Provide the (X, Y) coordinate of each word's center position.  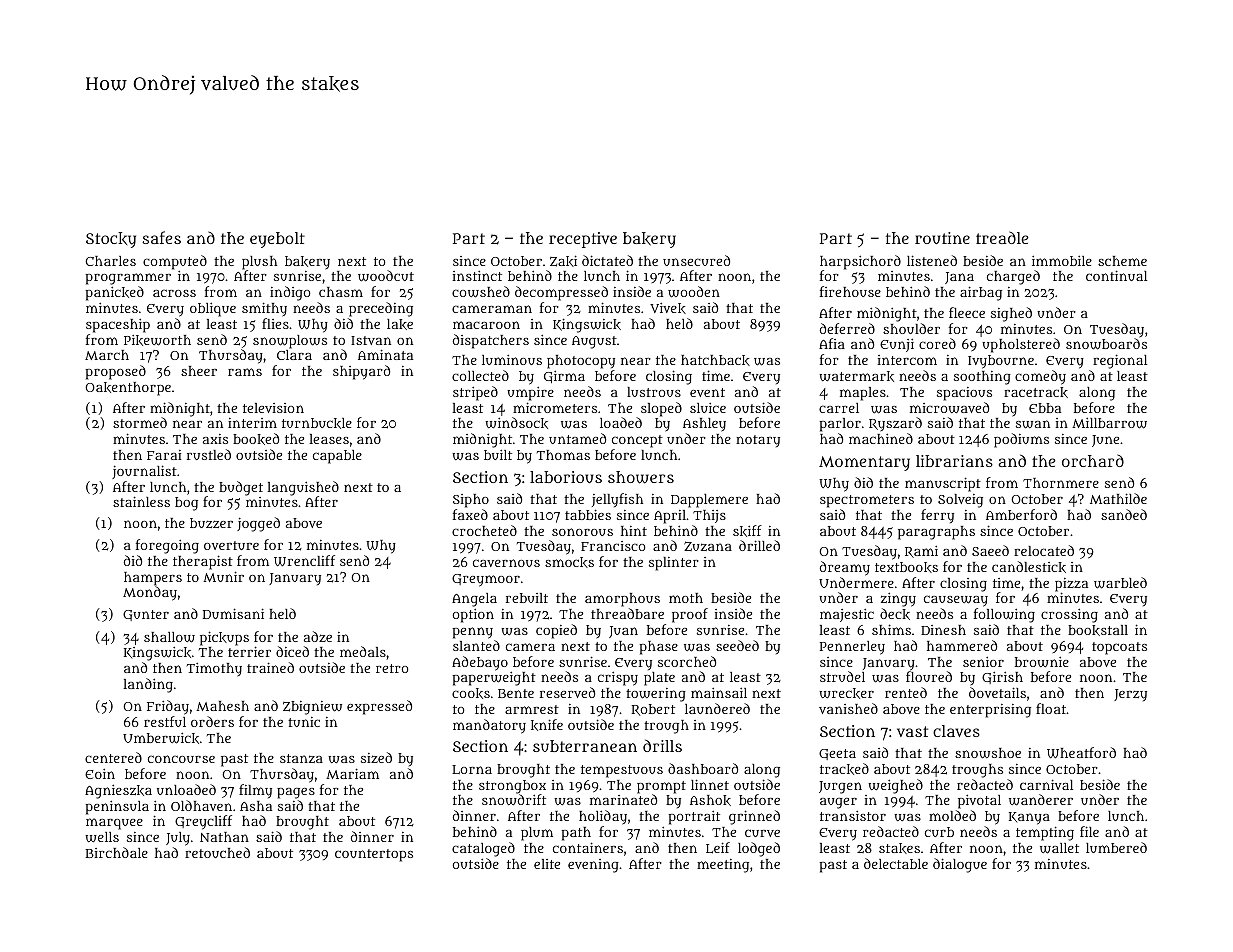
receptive (583, 240)
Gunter (146, 615)
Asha (256, 806)
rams (245, 372)
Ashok (710, 800)
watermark (856, 376)
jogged (258, 524)
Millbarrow (1109, 423)
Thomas (563, 455)
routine (942, 238)
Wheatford (1081, 752)
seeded (737, 645)
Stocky (111, 240)
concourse (181, 759)
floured (929, 676)
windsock (516, 423)
